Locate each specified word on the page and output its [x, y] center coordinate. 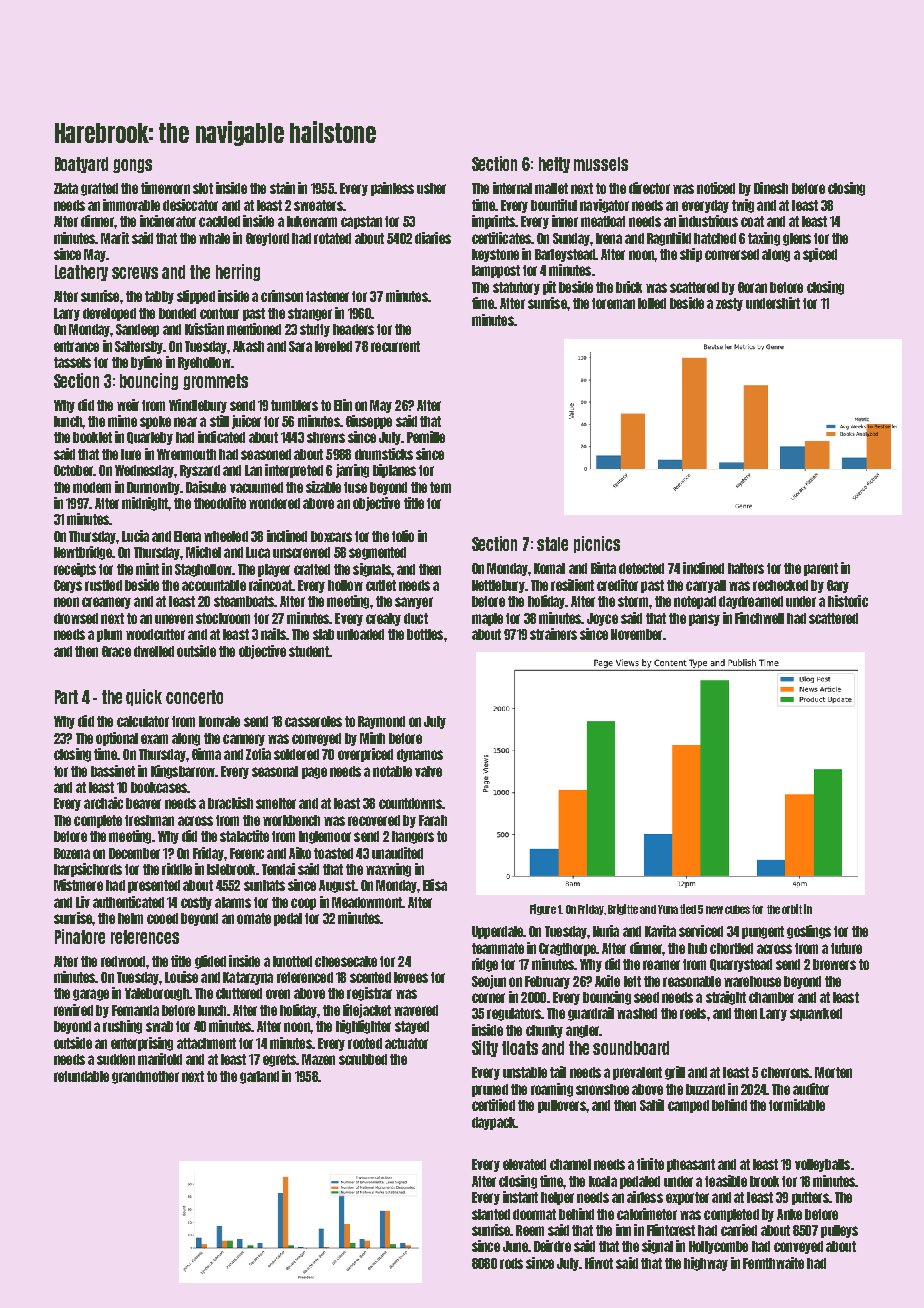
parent [821, 569]
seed [646, 997]
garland [259, 1077]
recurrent [395, 346]
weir [128, 405]
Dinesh [771, 188]
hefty [554, 165]
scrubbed [363, 1059]
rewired [73, 1010]
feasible [726, 1181]
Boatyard [81, 165]
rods [511, 1263]
